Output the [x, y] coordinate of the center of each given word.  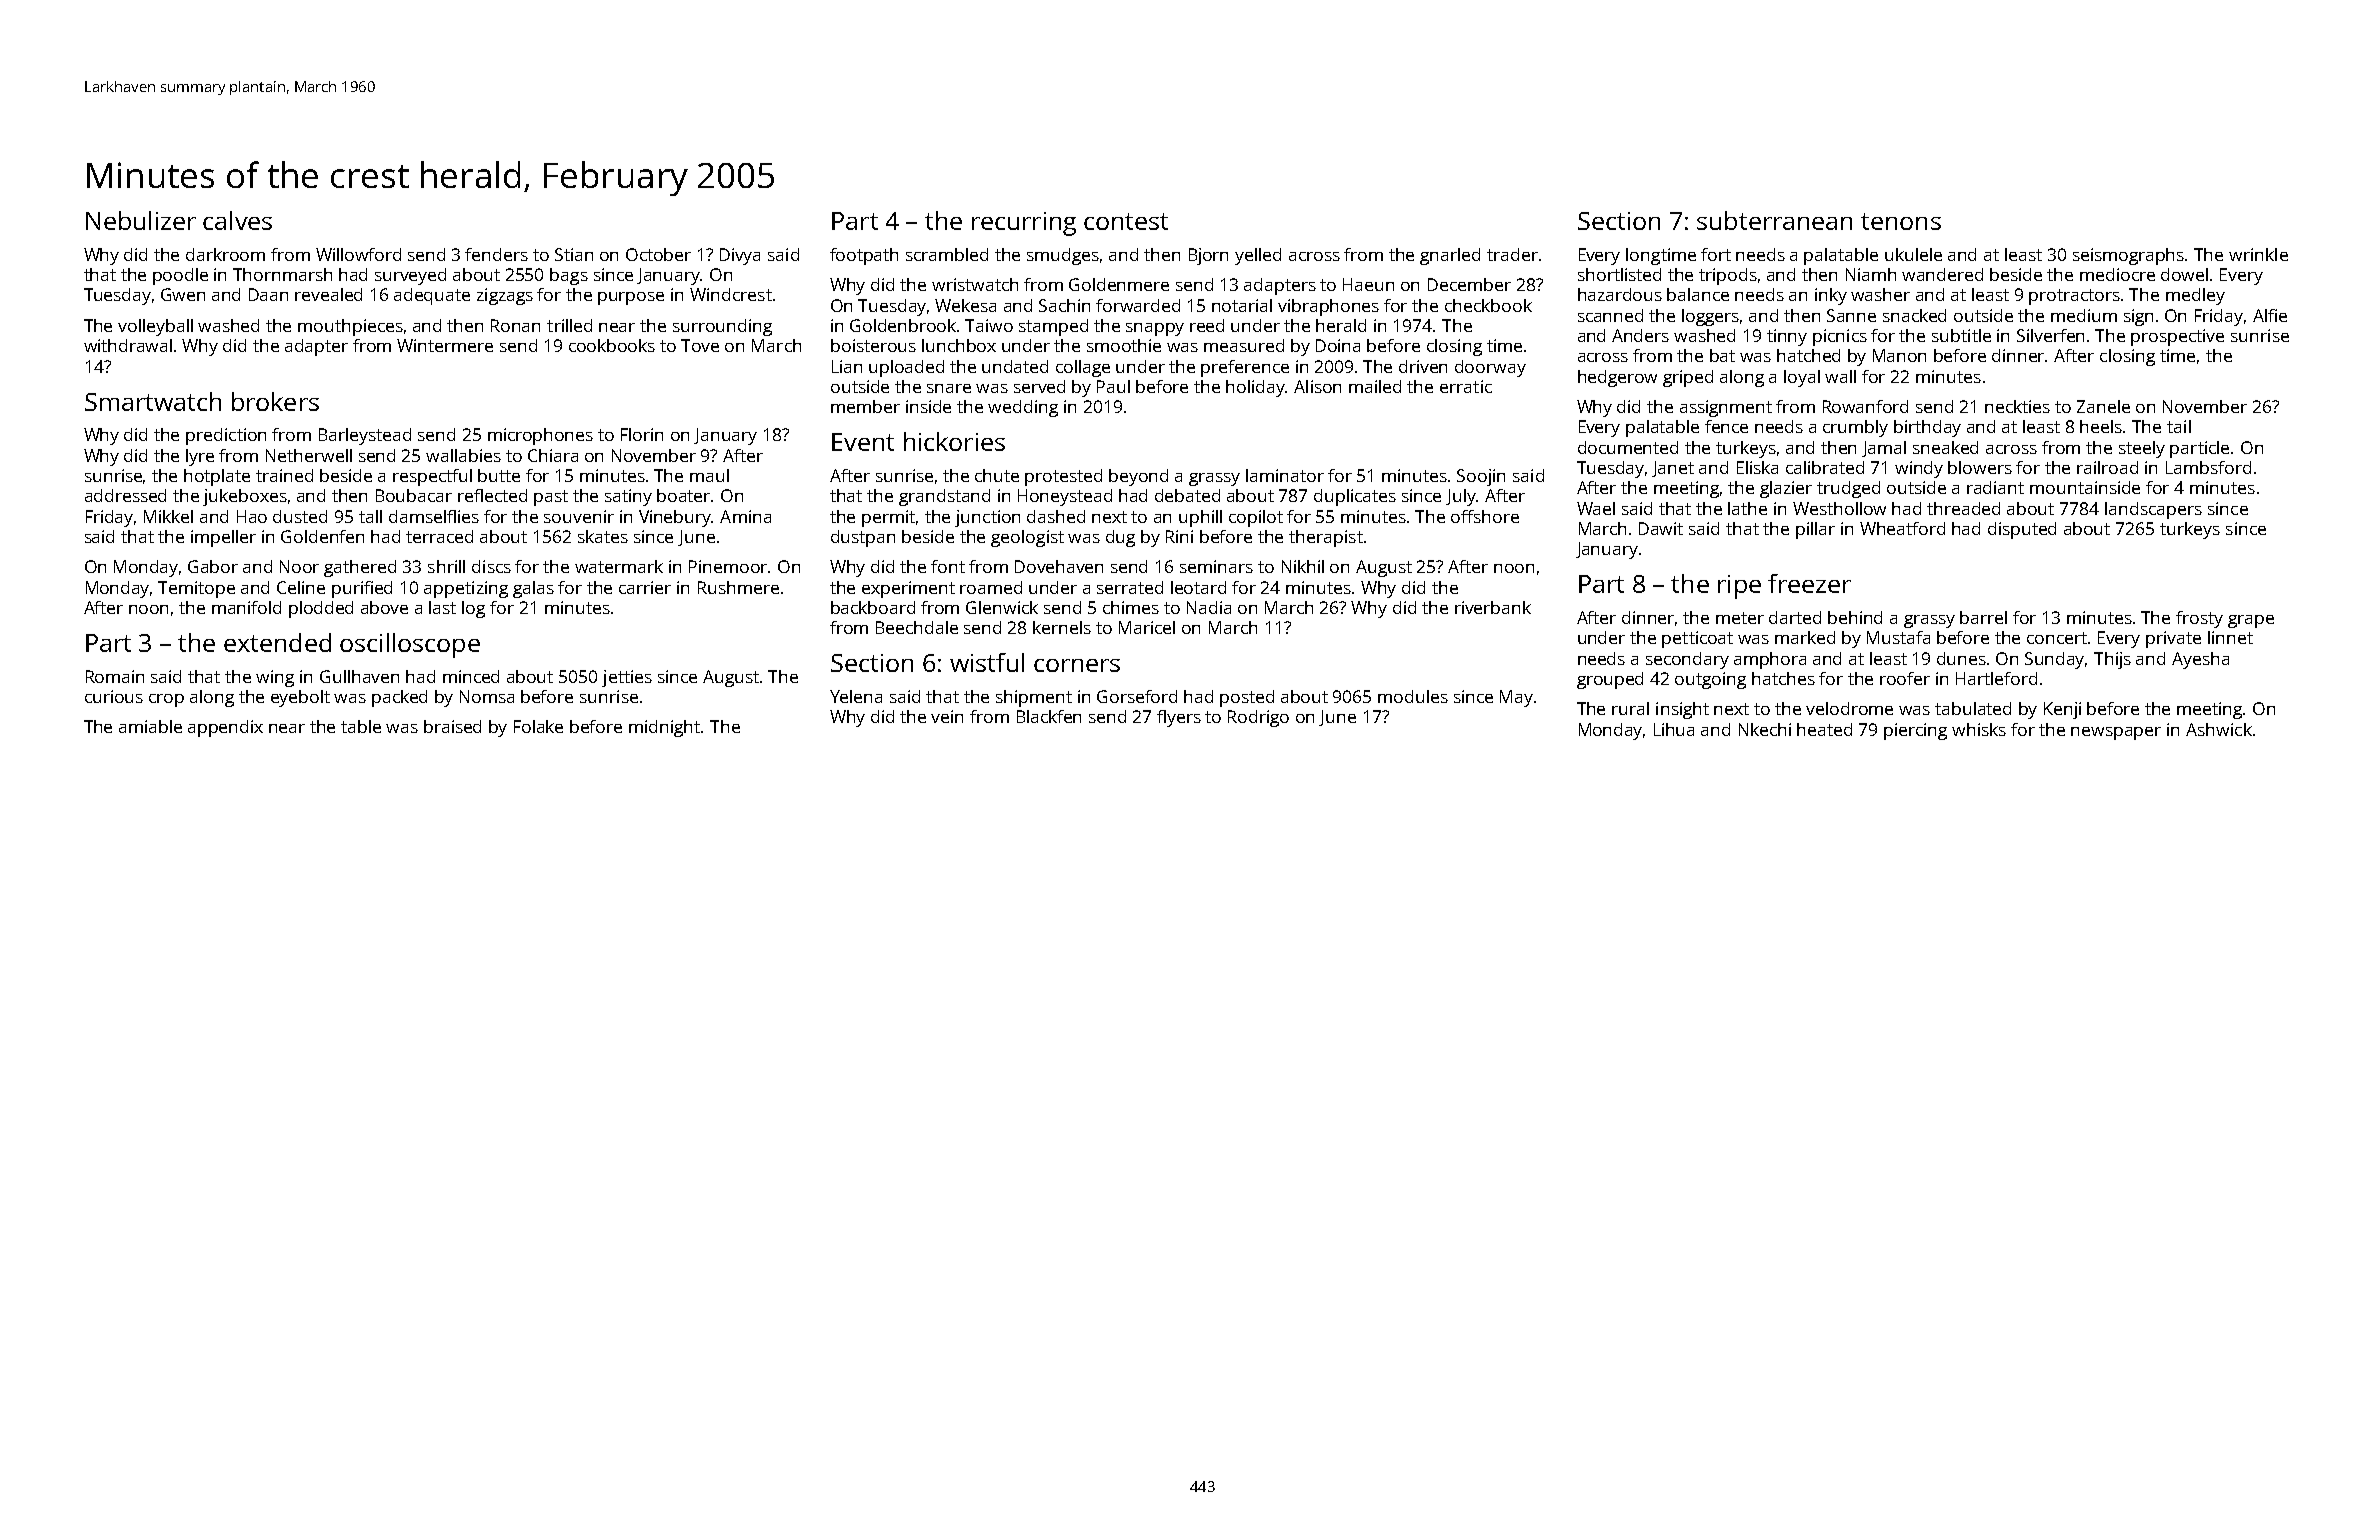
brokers [275, 401]
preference [1245, 368]
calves [237, 220]
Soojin [1481, 477]
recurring [1024, 224]
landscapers [2153, 510]
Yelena [856, 696]
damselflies [434, 516]
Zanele [2103, 406]
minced [471, 676]
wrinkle [2258, 254]
